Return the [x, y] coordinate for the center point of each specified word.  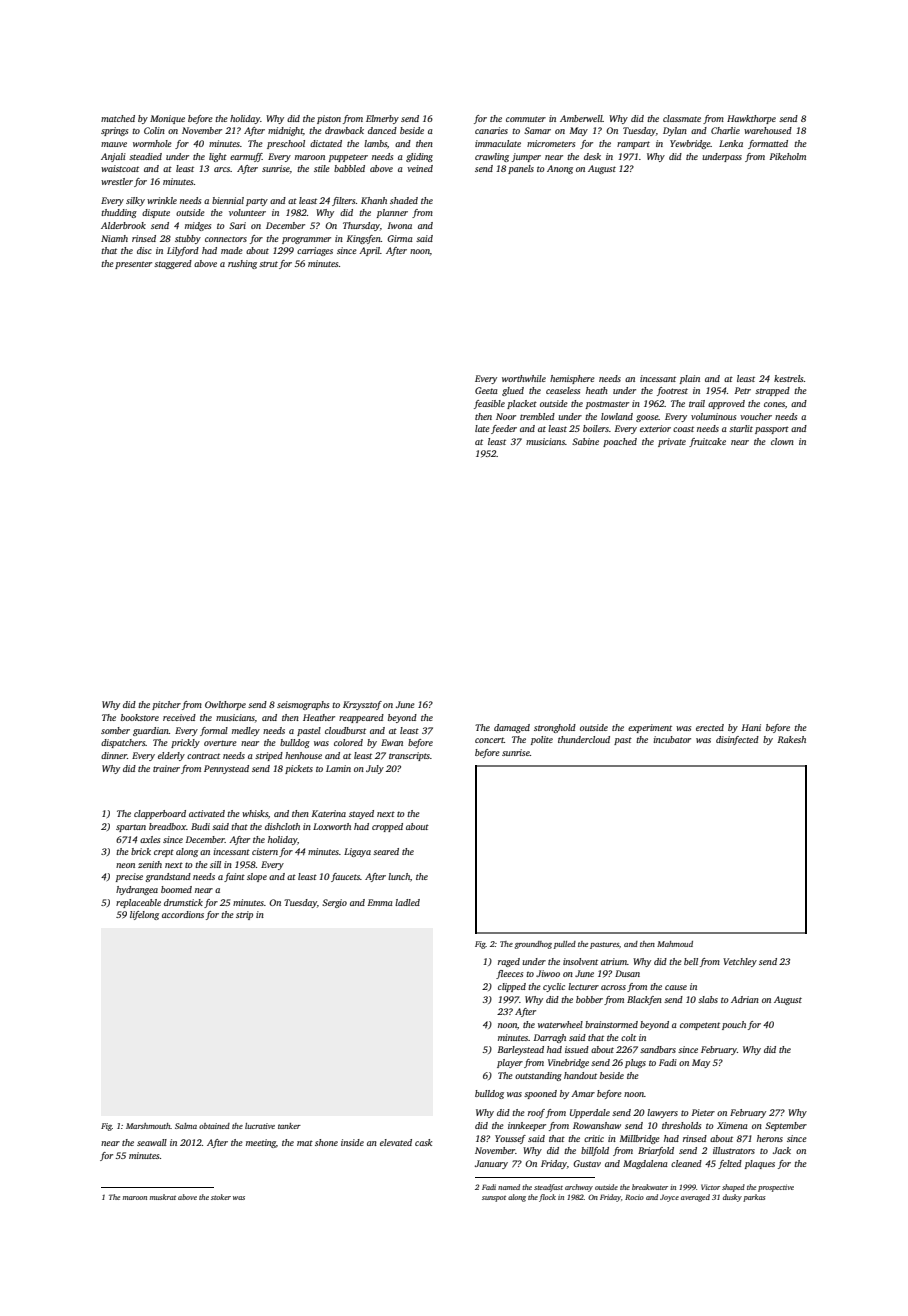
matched [118, 118]
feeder [504, 429]
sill [215, 864]
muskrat [163, 1197]
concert [489, 740]
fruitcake [707, 442]
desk [592, 156]
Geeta [486, 390]
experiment [650, 728]
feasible [489, 404]
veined [420, 168]
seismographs [303, 705]
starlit [741, 428]
